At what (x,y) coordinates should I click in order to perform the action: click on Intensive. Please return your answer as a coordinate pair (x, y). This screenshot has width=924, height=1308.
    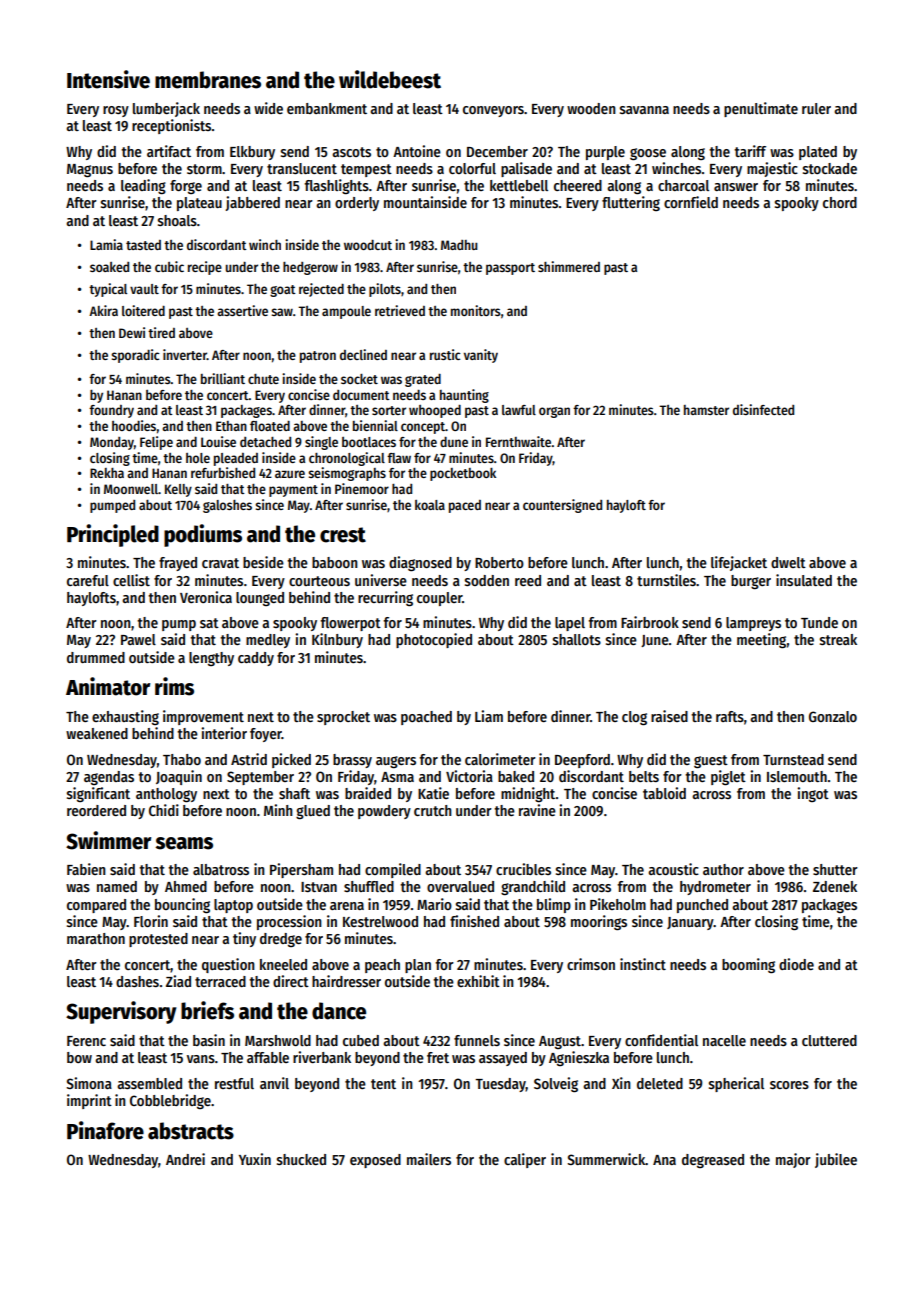
    Looking at the image, I should click on (108, 79).
